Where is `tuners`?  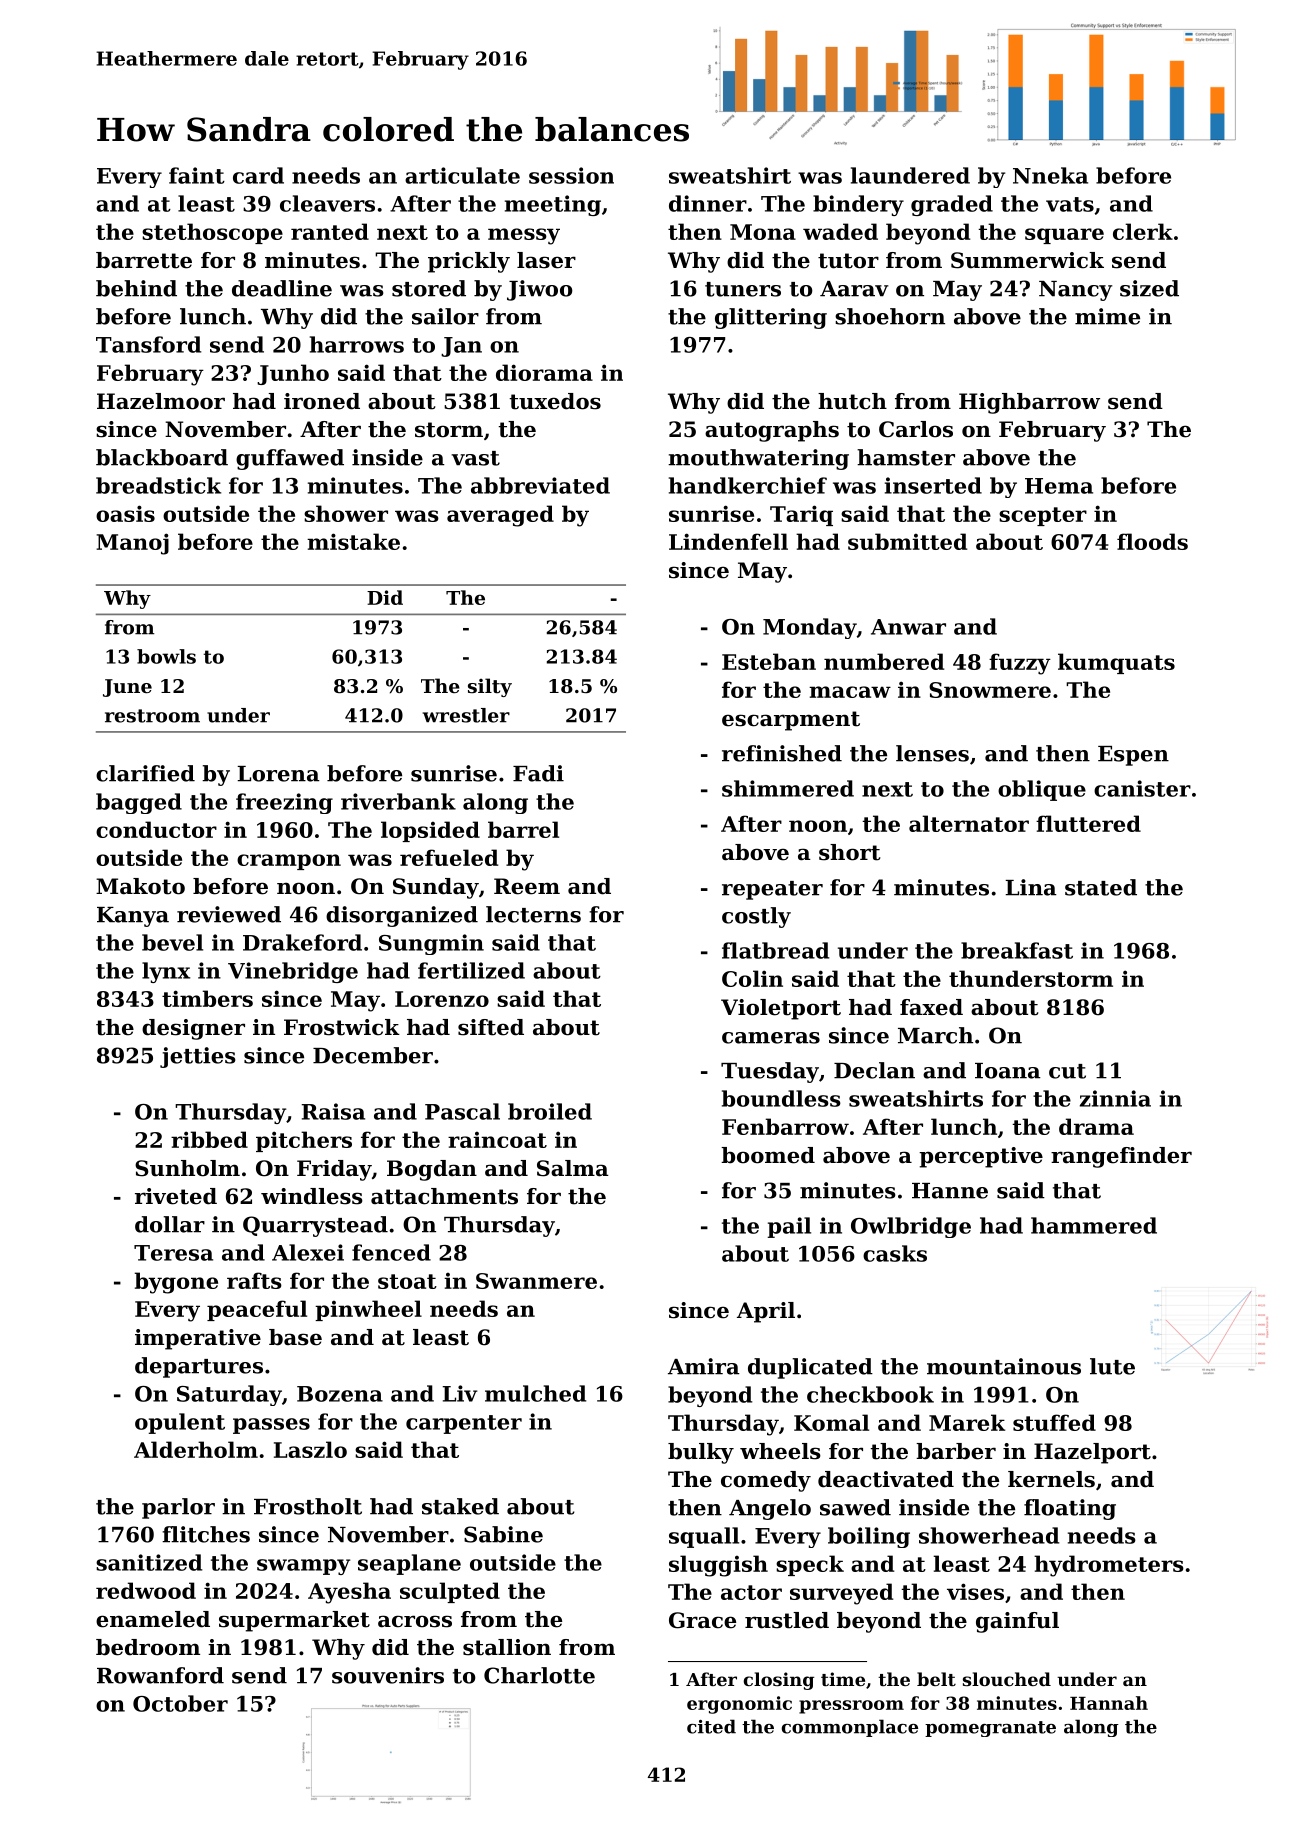 tuners is located at coordinates (743, 289).
